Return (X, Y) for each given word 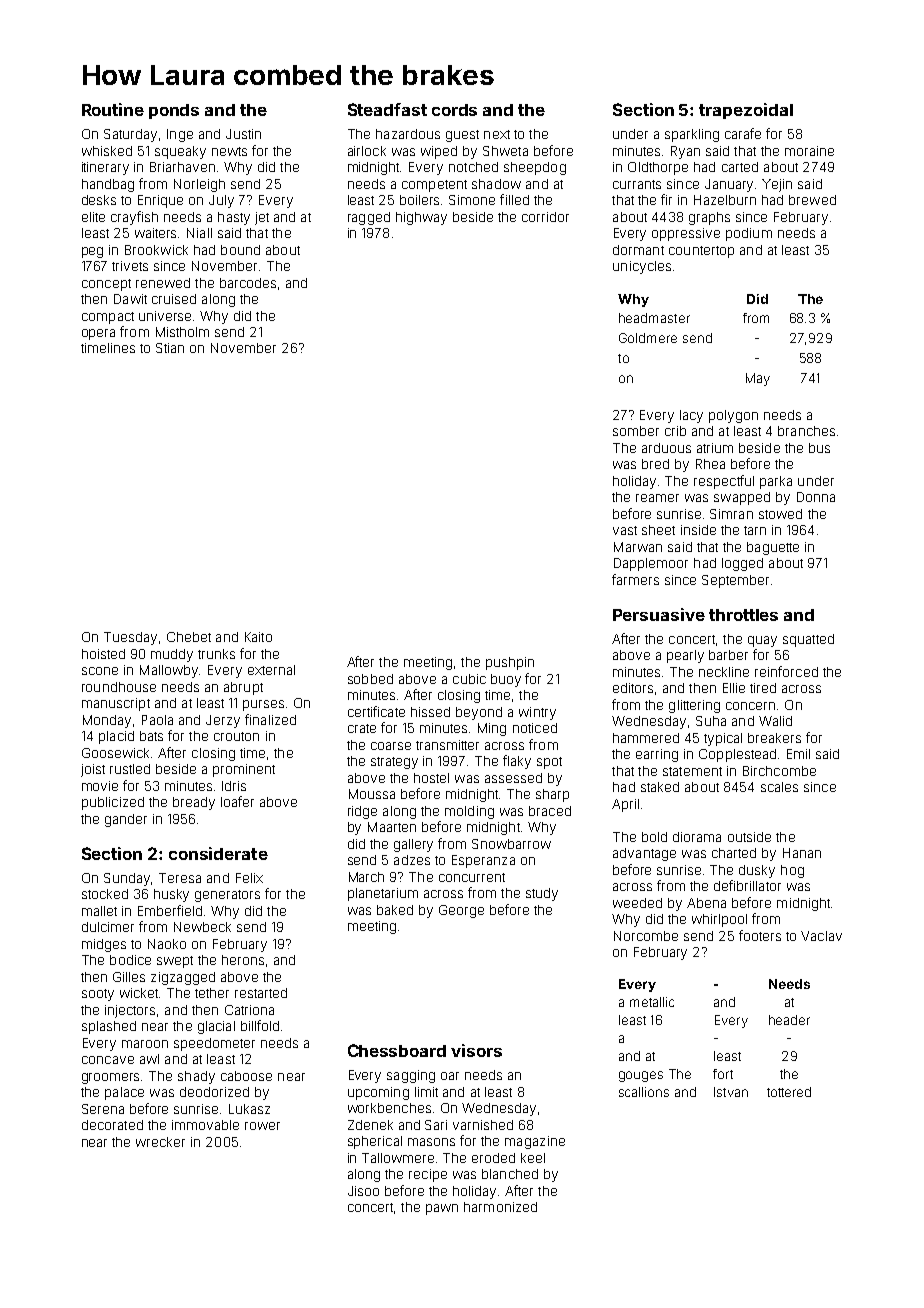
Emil (798, 754)
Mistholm (182, 332)
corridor (545, 217)
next (497, 134)
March (366, 877)
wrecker (160, 1142)
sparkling (692, 135)
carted (740, 167)
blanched (510, 1174)
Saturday (130, 135)
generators (227, 896)
